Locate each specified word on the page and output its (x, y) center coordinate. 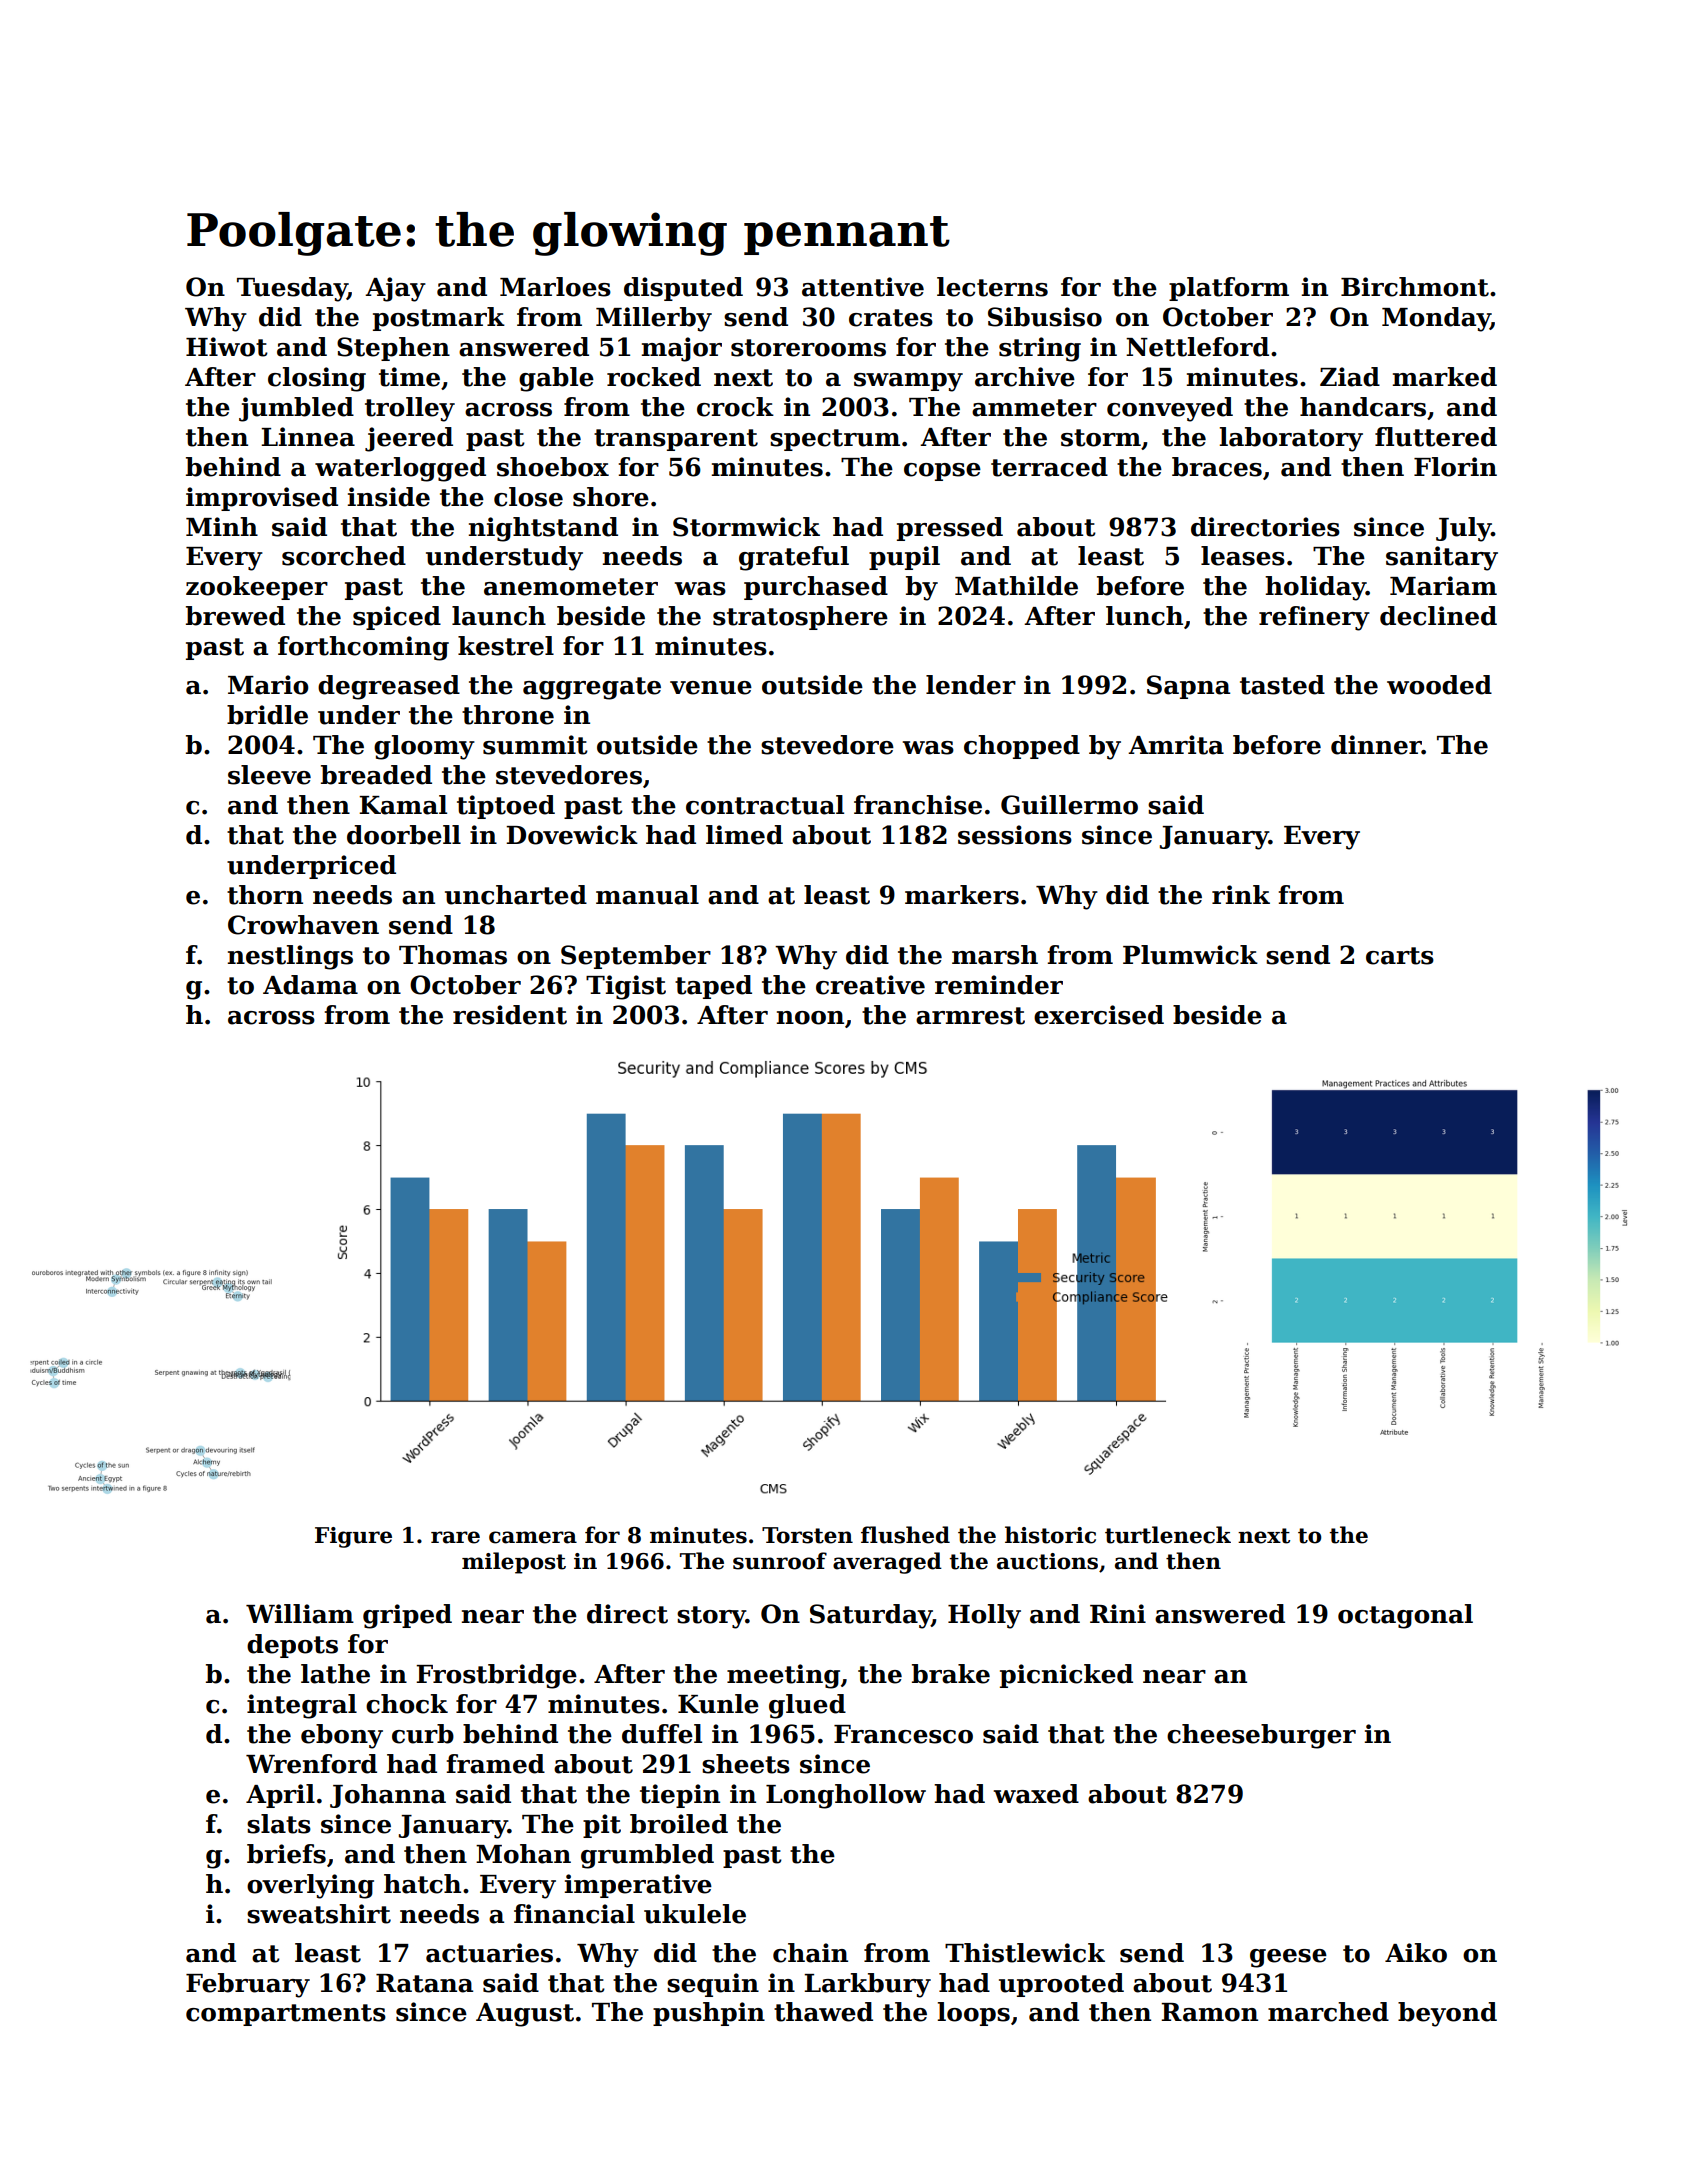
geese (1288, 1958)
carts (1400, 956)
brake (951, 1674)
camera (533, 1537)
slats (279, 1824)
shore (611, 497)
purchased (816, 588)
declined (1438, 616)
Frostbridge (496, 1676)
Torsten (807, 1535)
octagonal (1405, 1616)
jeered (409, 439)
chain (810, 1953)
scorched (344, 556)
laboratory (1291, 439)
